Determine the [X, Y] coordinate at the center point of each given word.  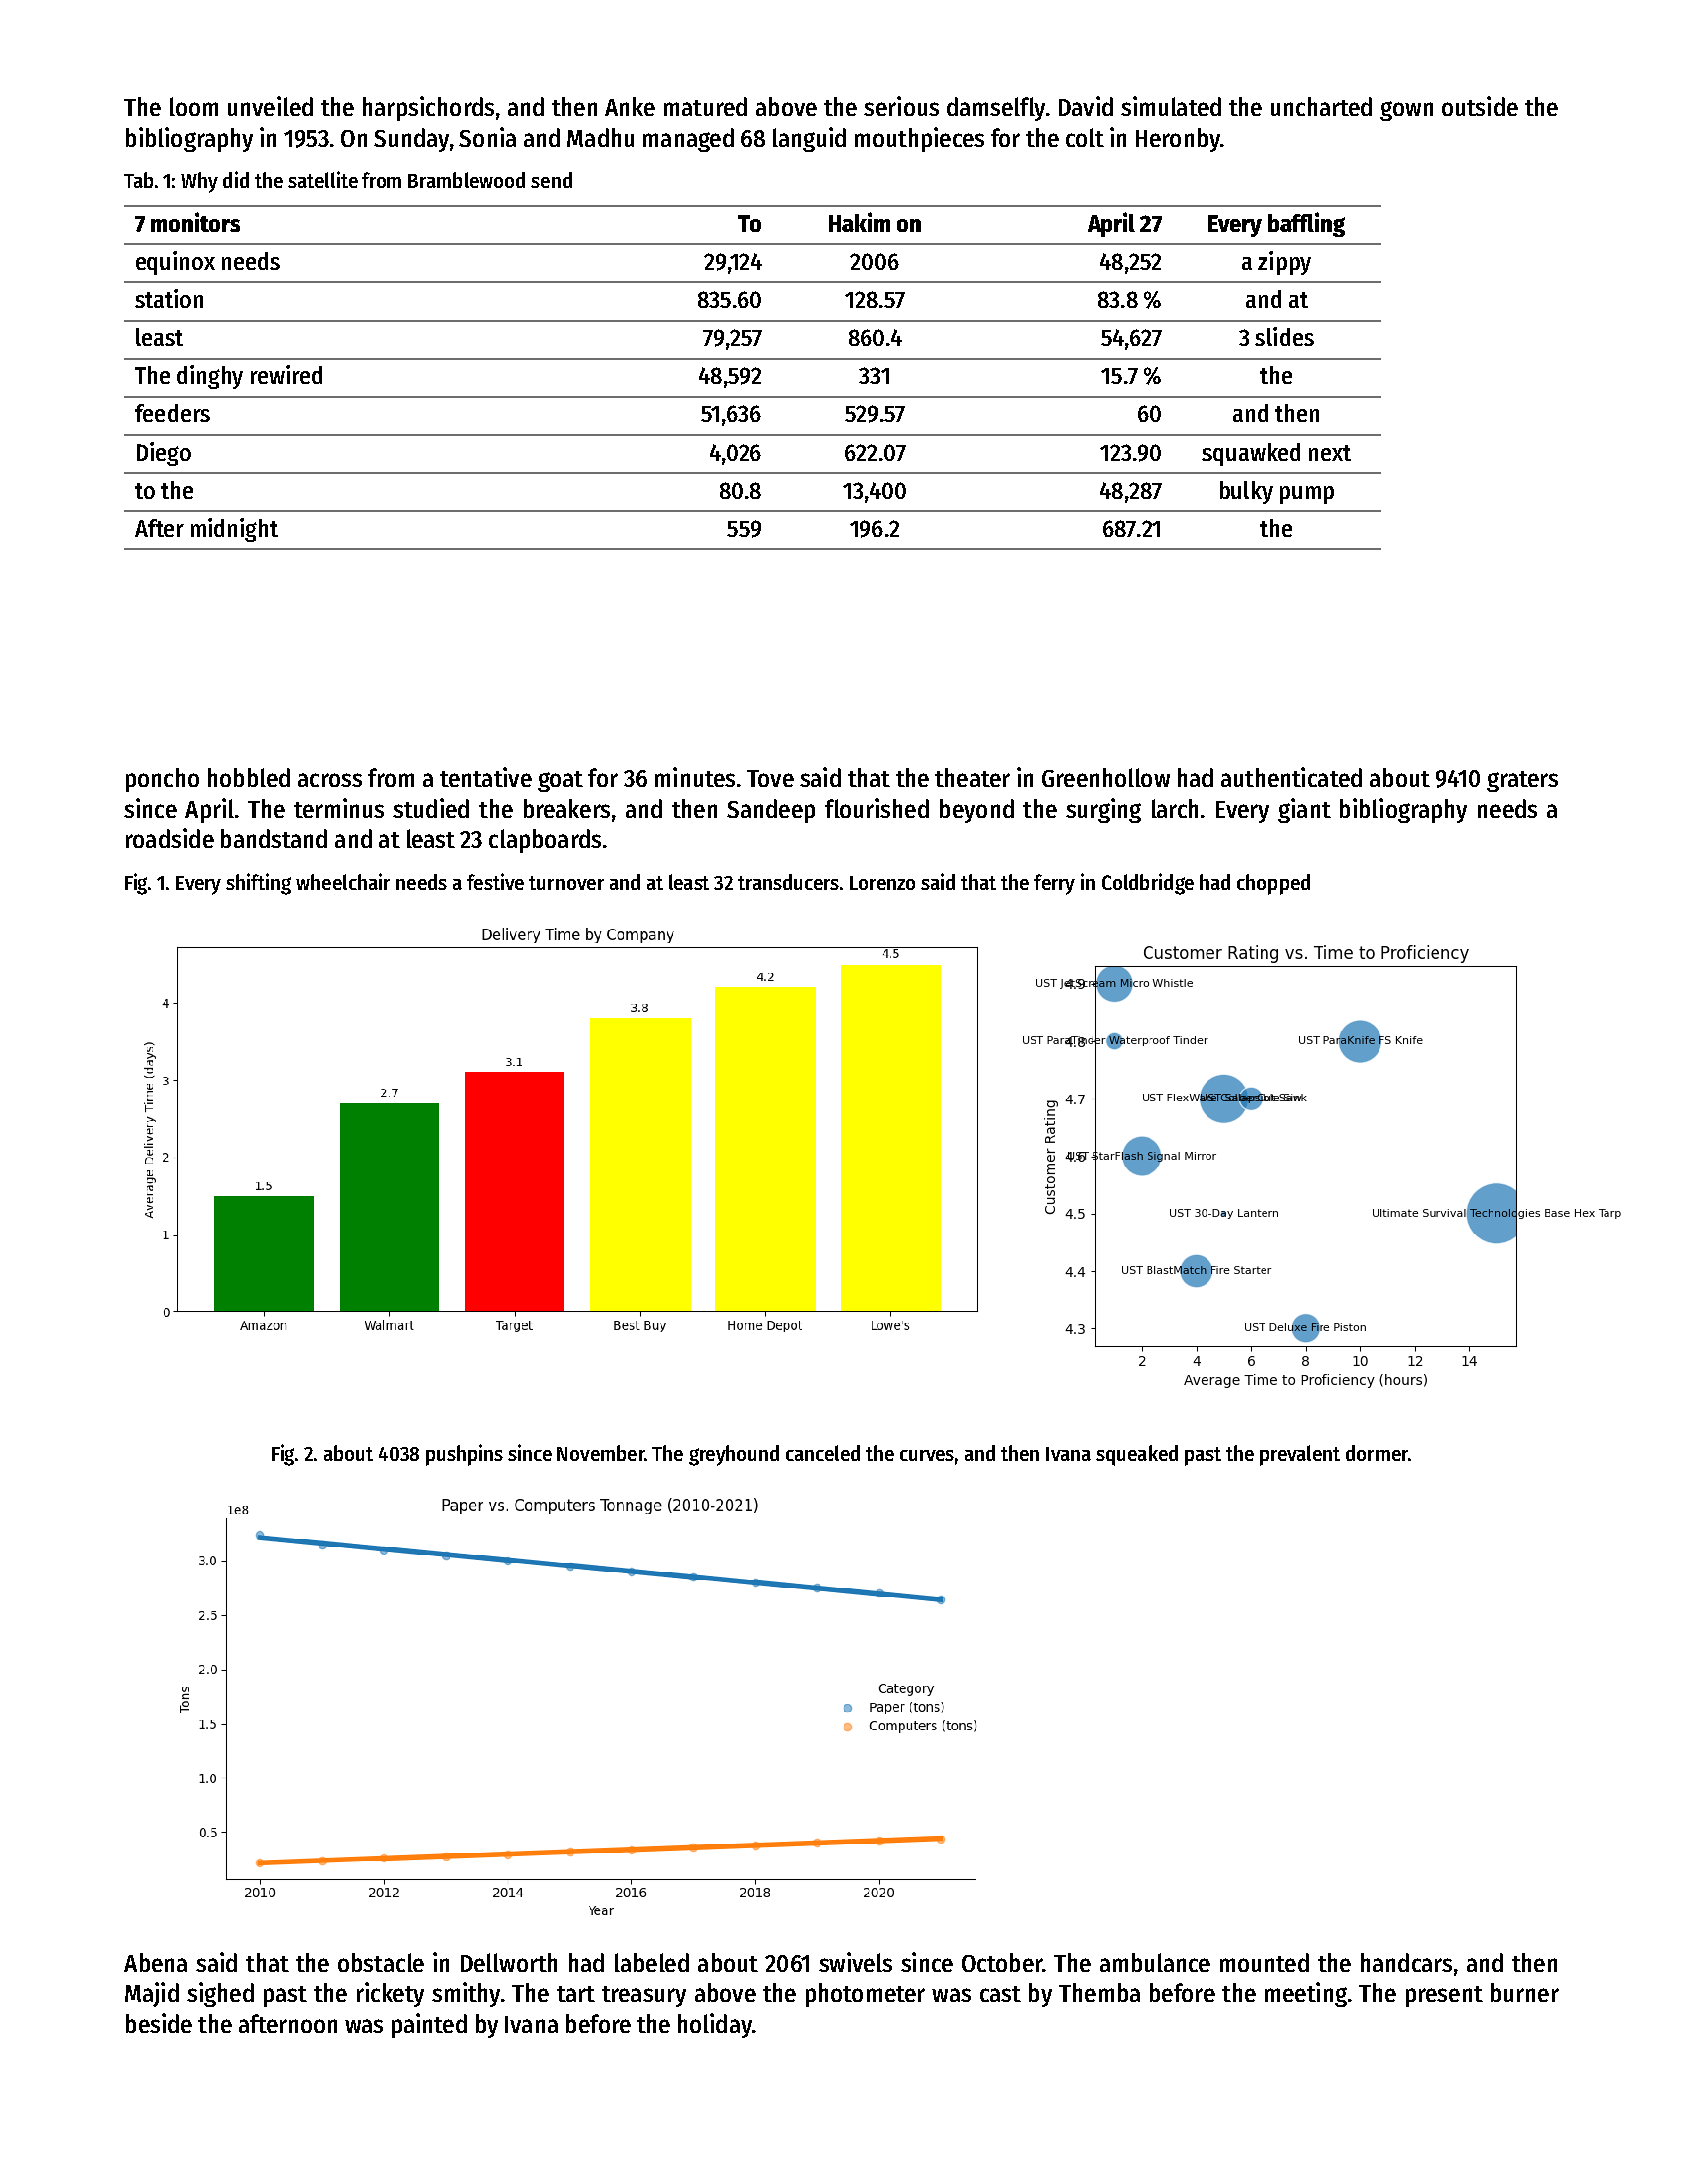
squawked [1251, 454]
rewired [286, 374]
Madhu [600, 137]
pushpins [464, 1455]
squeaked [1137, 1455]
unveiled [270, 106]
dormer [1377, 1453]
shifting [258, 884]
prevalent [1300, 1455]
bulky [1246, 492]
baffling [1306, 224]
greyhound [734, 1455]
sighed [220, 1994]
